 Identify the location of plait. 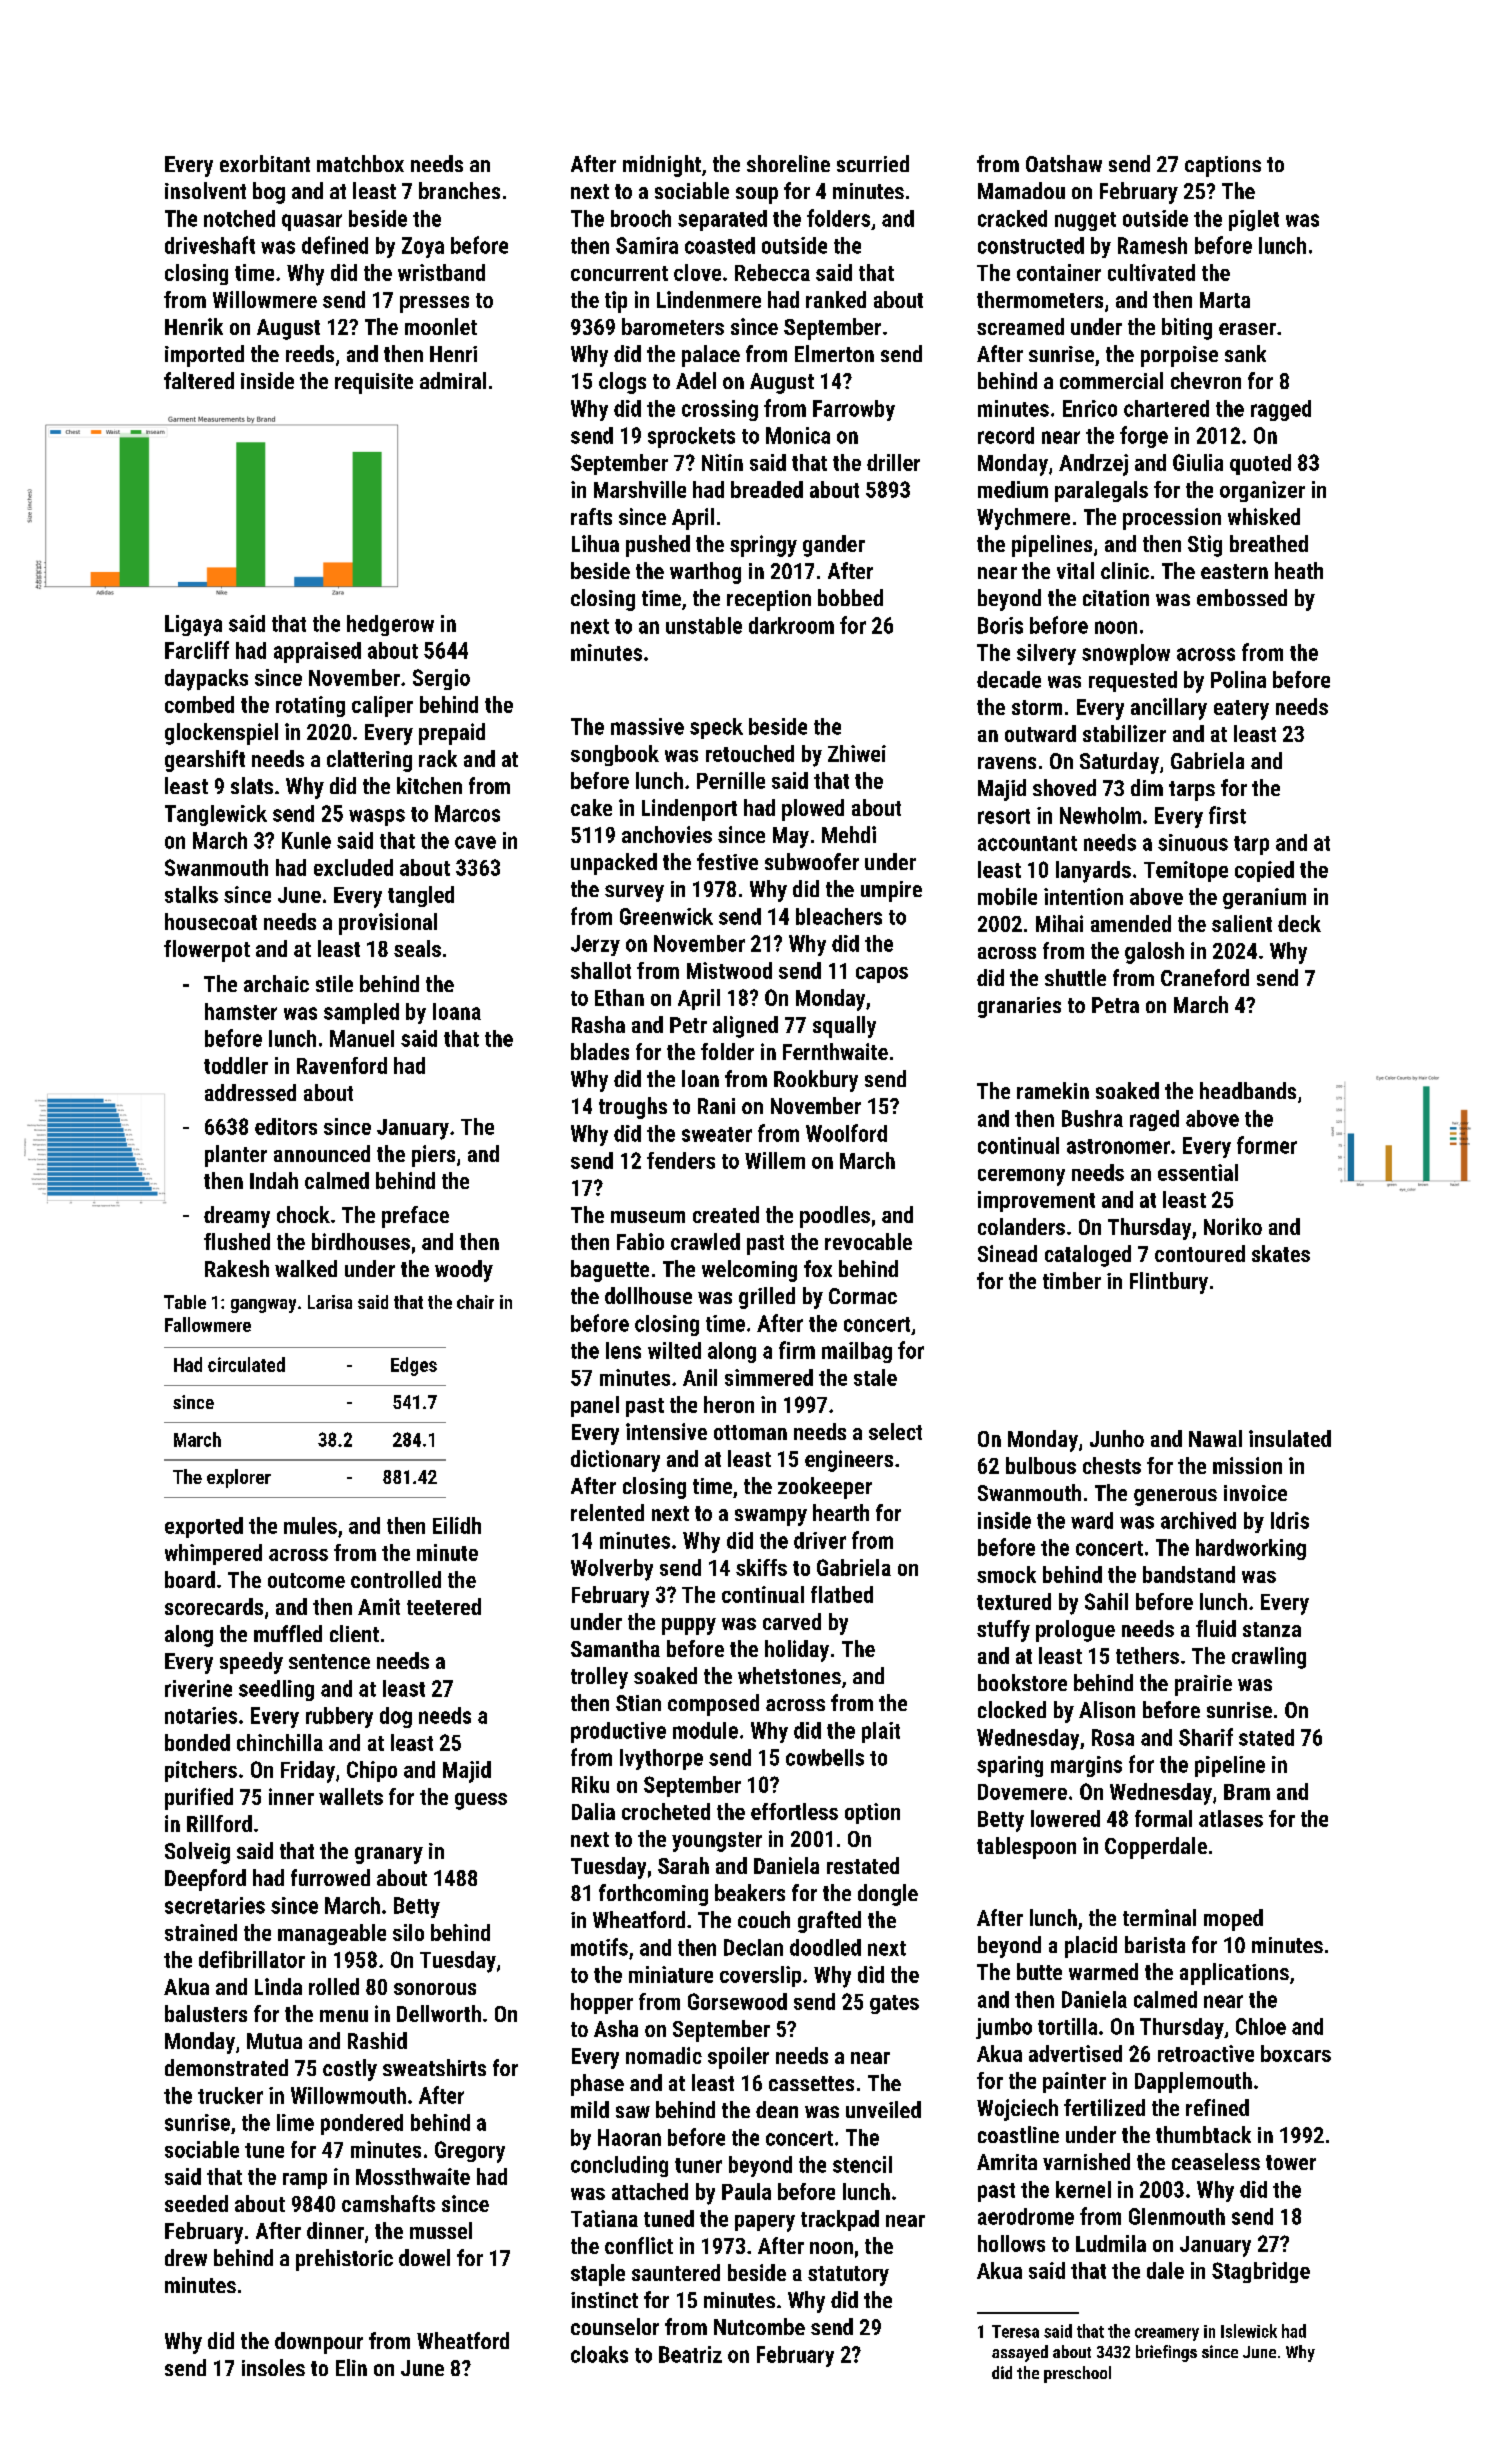
(881, 1732).
